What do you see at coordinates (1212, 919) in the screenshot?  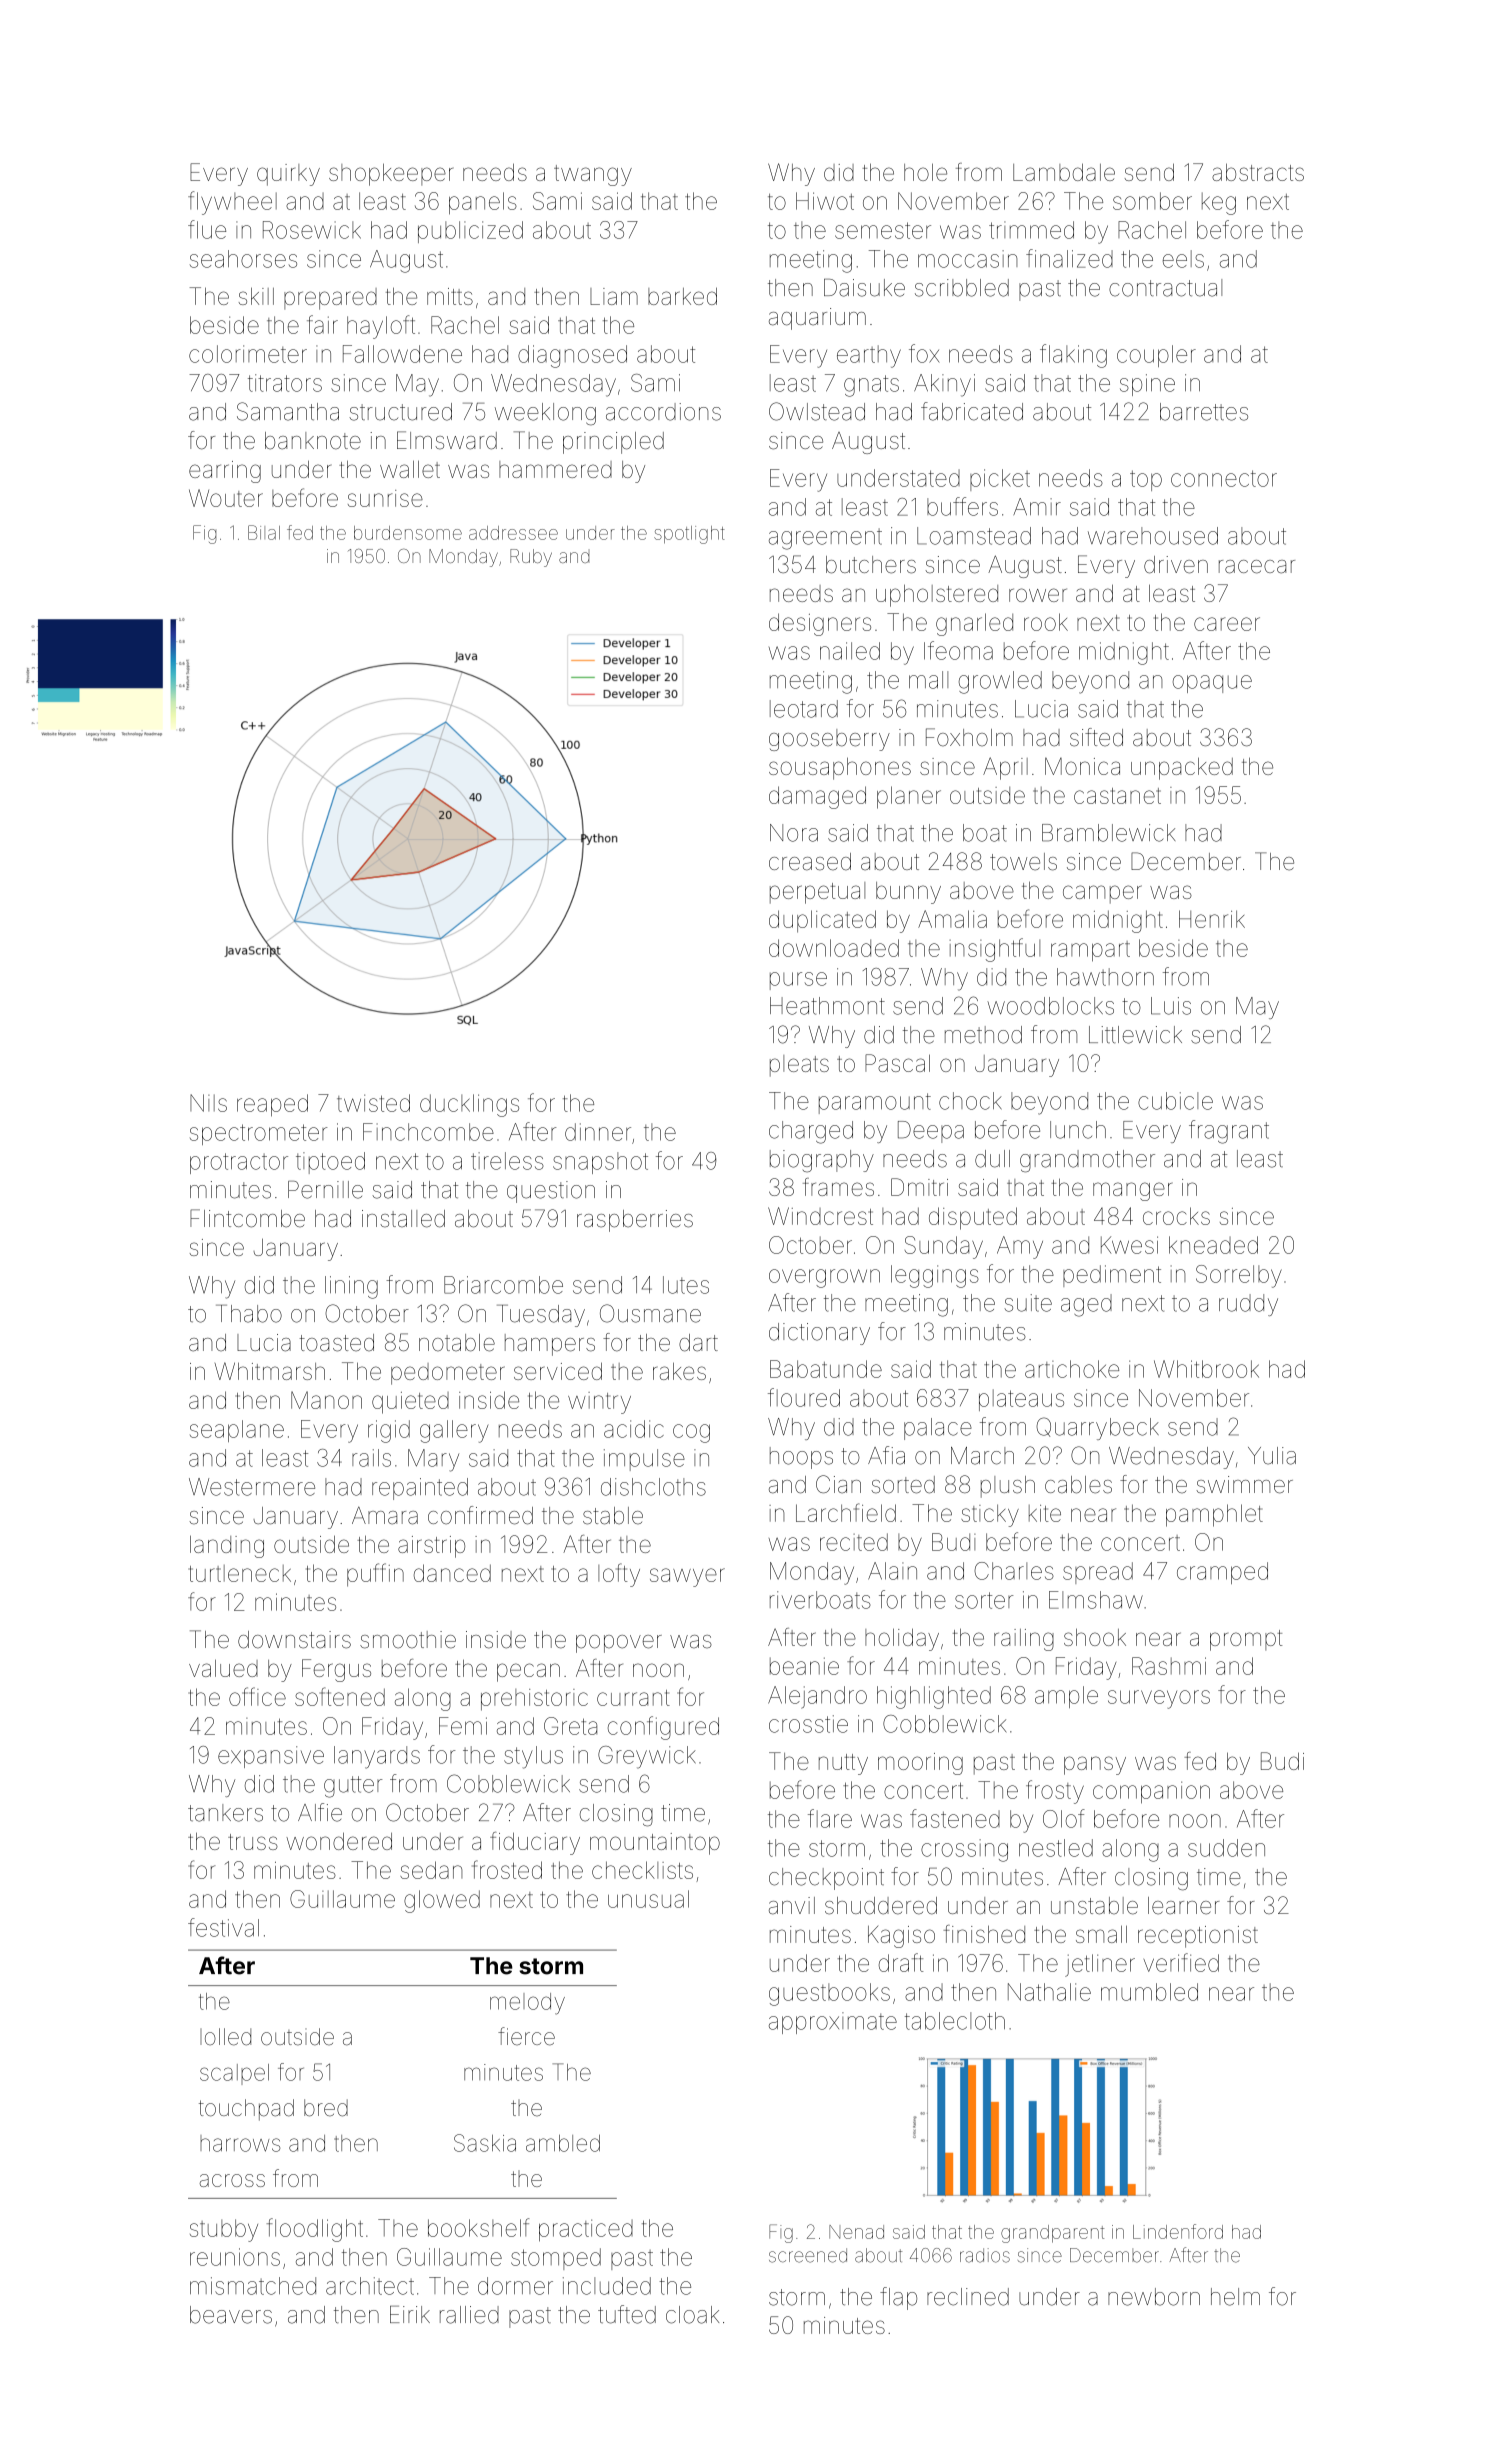 I see `Henrik` at bounding box center [1212, 919].
